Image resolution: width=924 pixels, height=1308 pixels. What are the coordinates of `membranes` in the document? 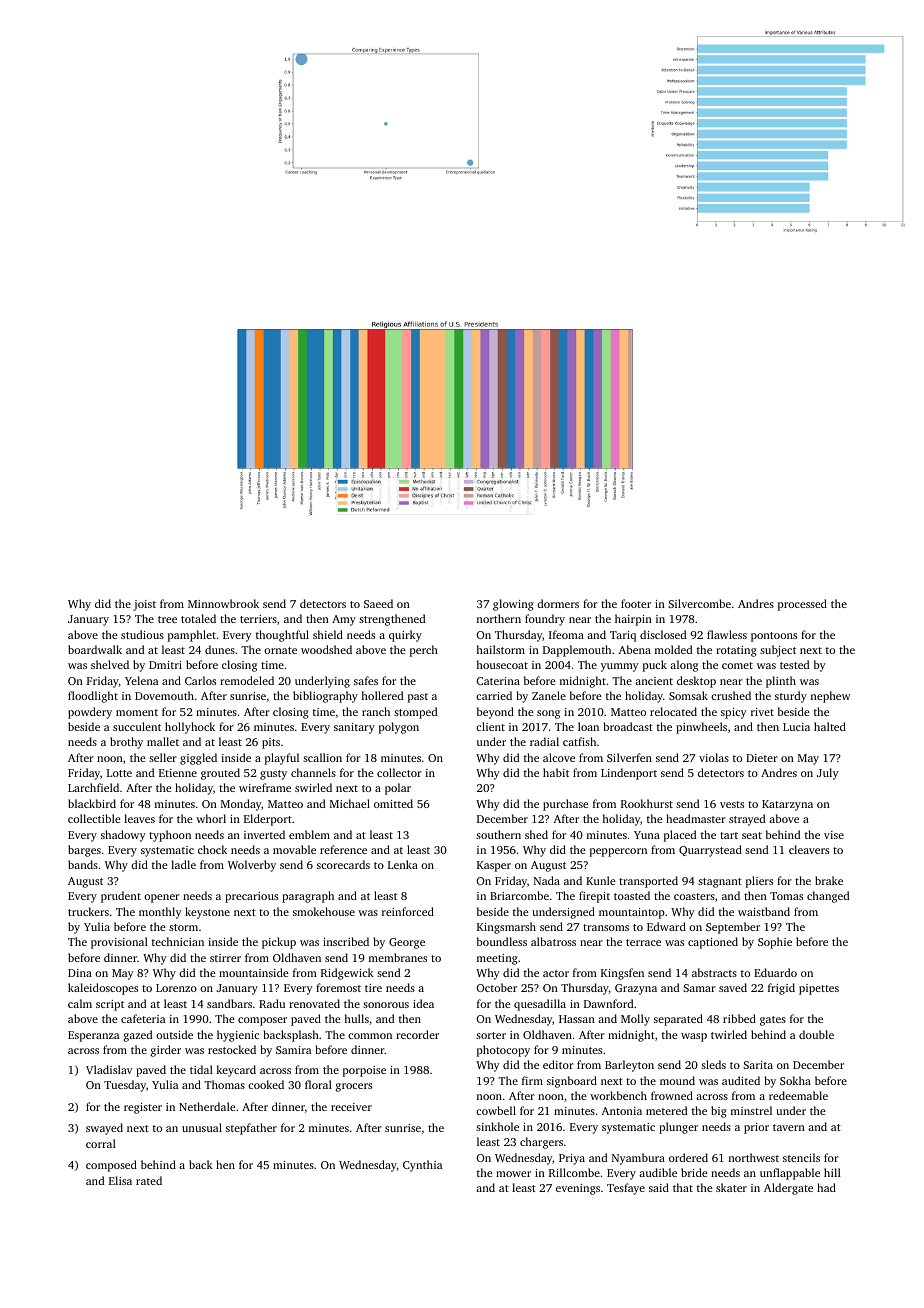 It's located at (398, 957).
